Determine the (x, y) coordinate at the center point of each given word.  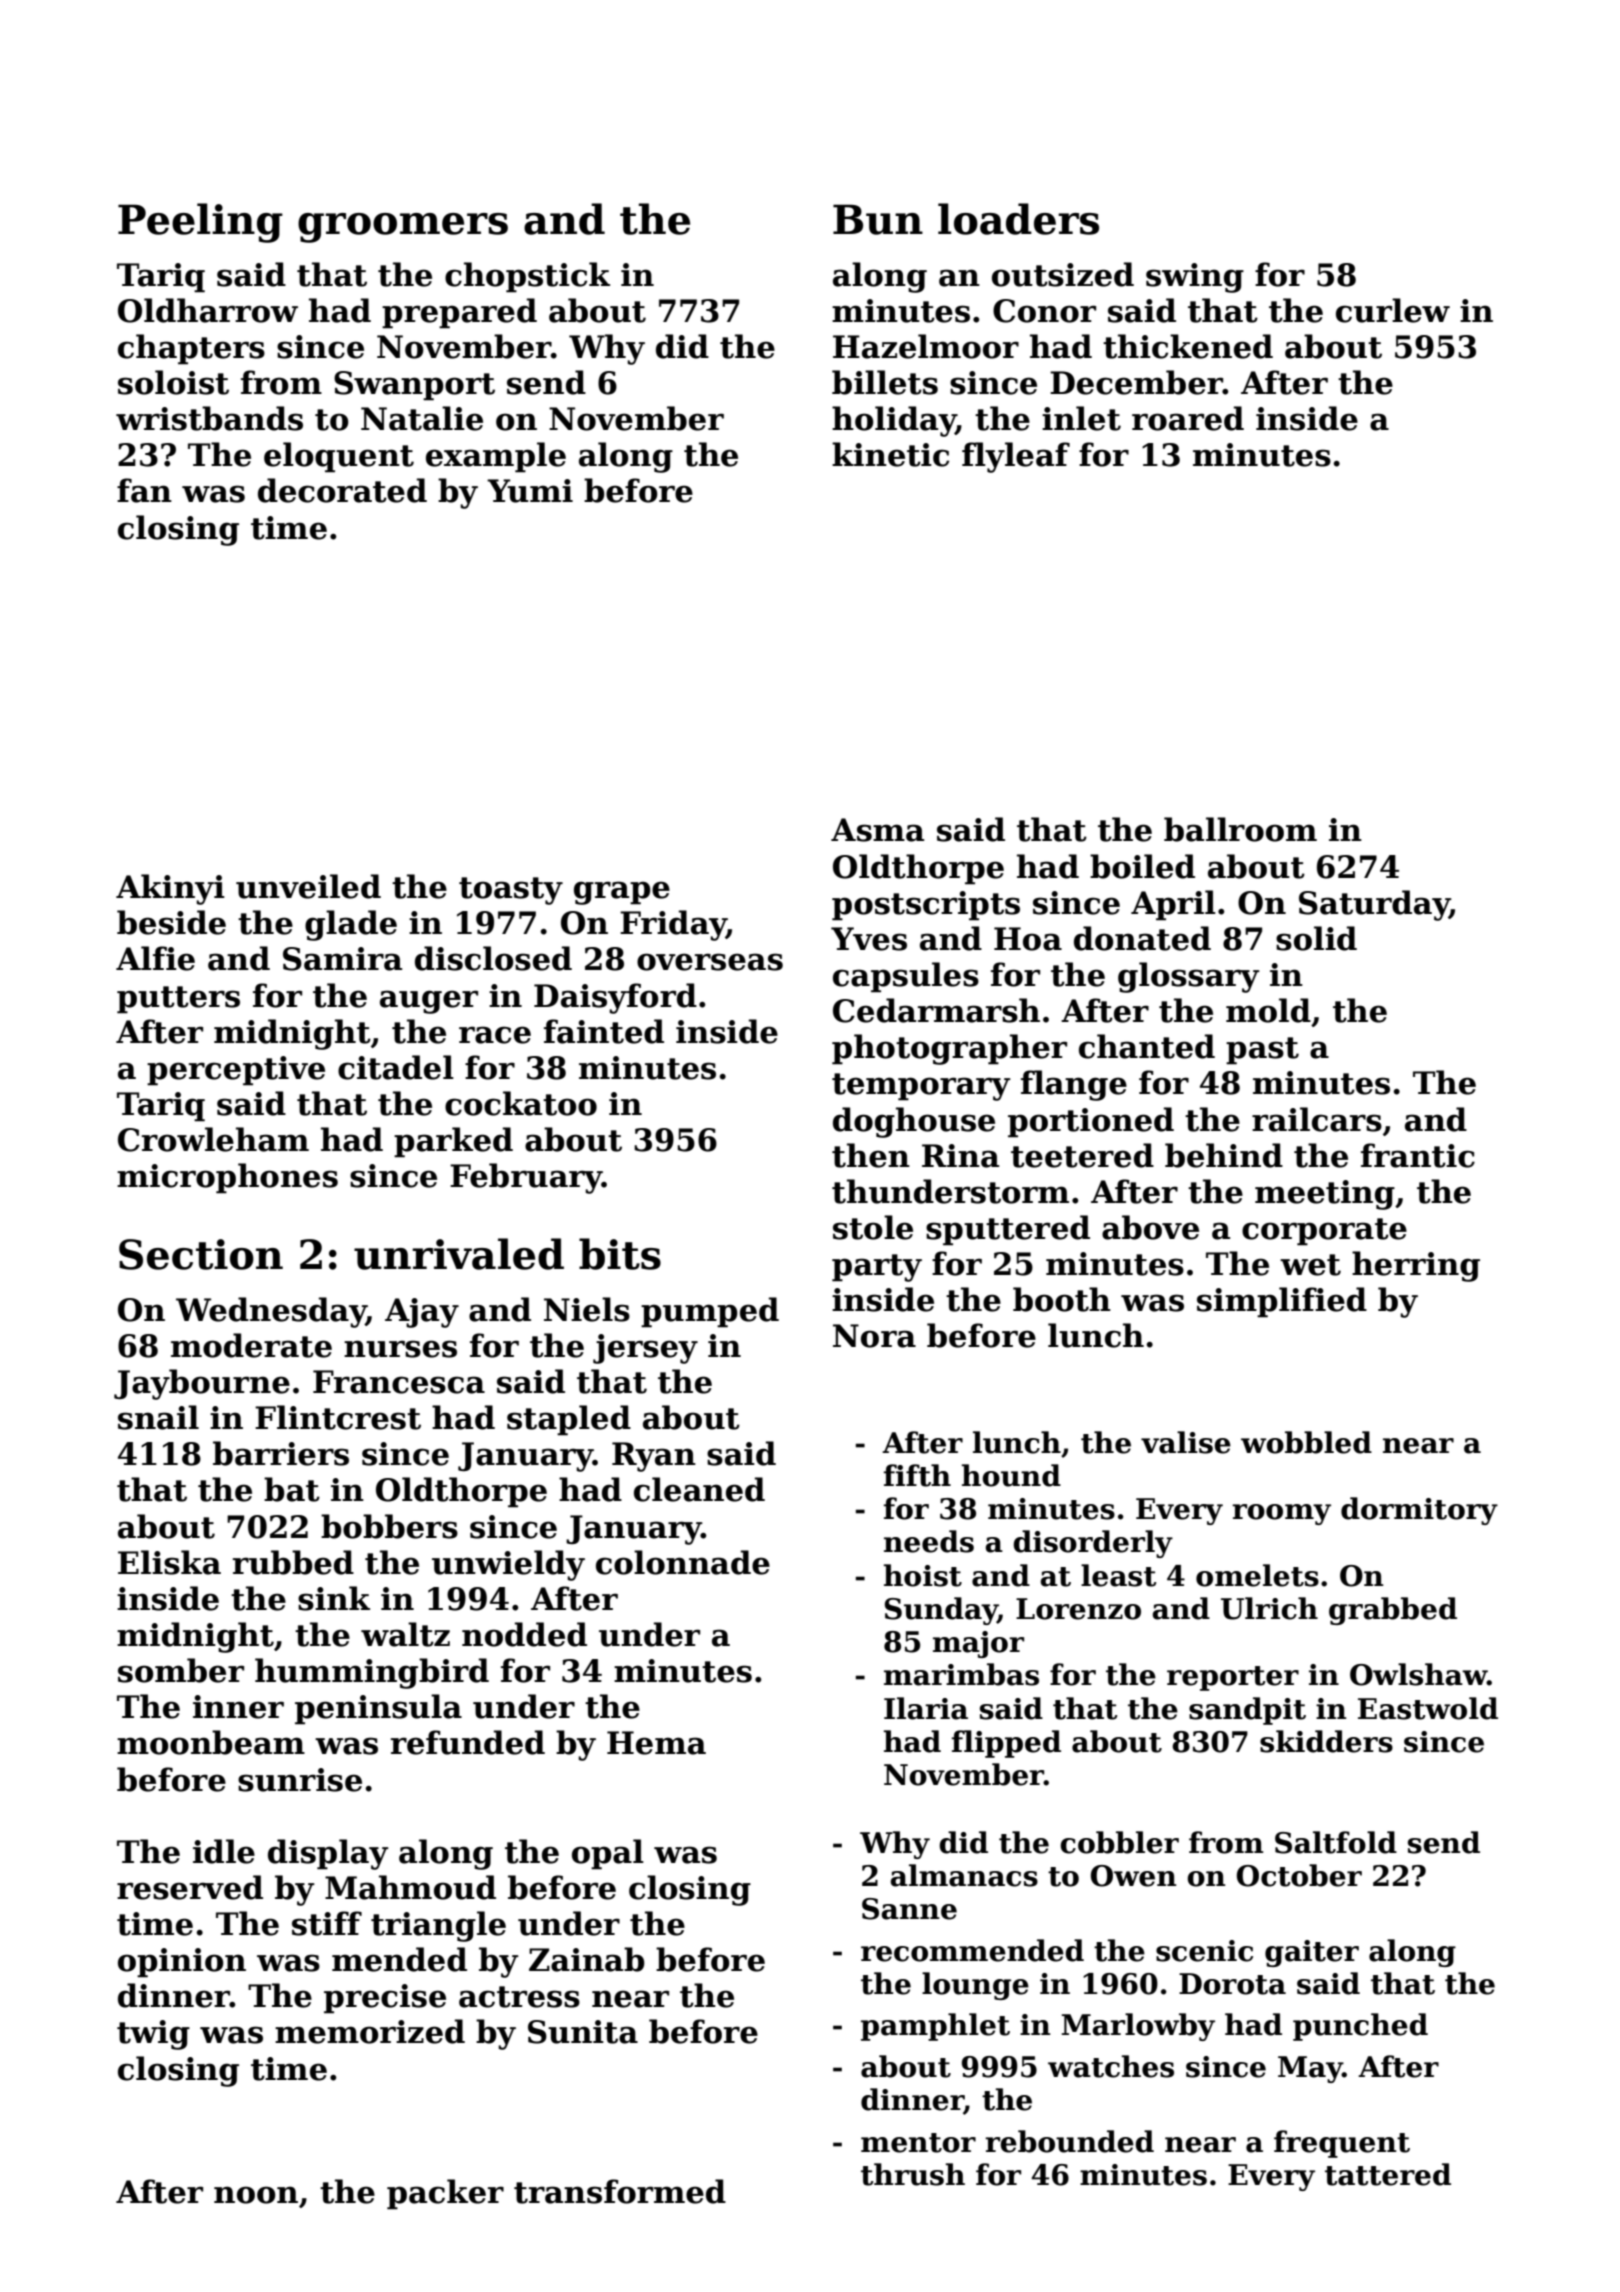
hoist (923, 1575)
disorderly (1093, 1544)
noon (256, 2195)
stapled (569, 1420)
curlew (1393, 310)
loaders (1018, 219)
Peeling (200, 223)
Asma (877, 830)
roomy (1281, 1514)
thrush (913, 2174)
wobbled (1306, 1442)
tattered (1388, 2174)
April (1173, 905)
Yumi (530, 491)
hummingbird (372, 1673)
